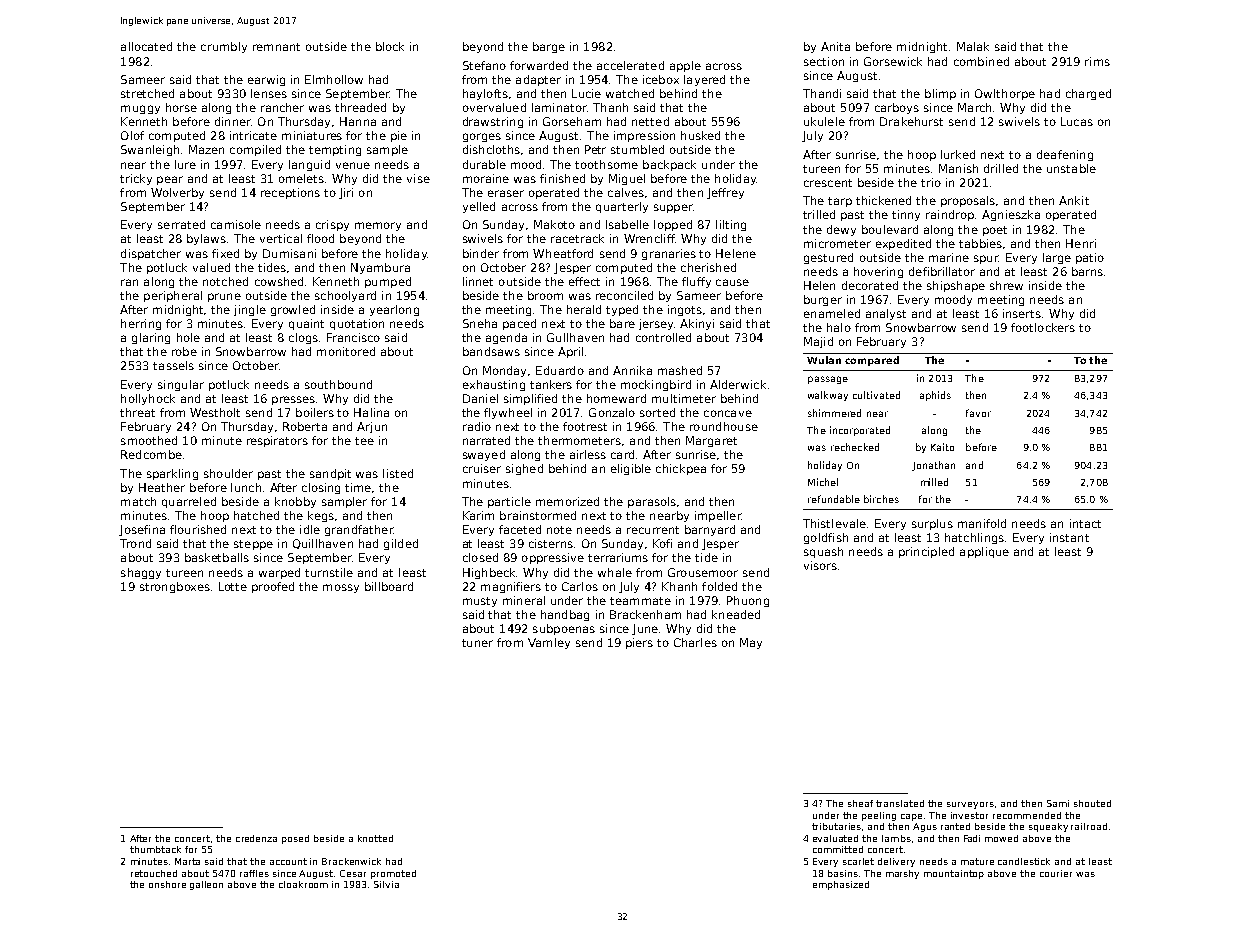  Describe the element at coordinates (639, 643) in the screenshot. I see `piers` at that location.
